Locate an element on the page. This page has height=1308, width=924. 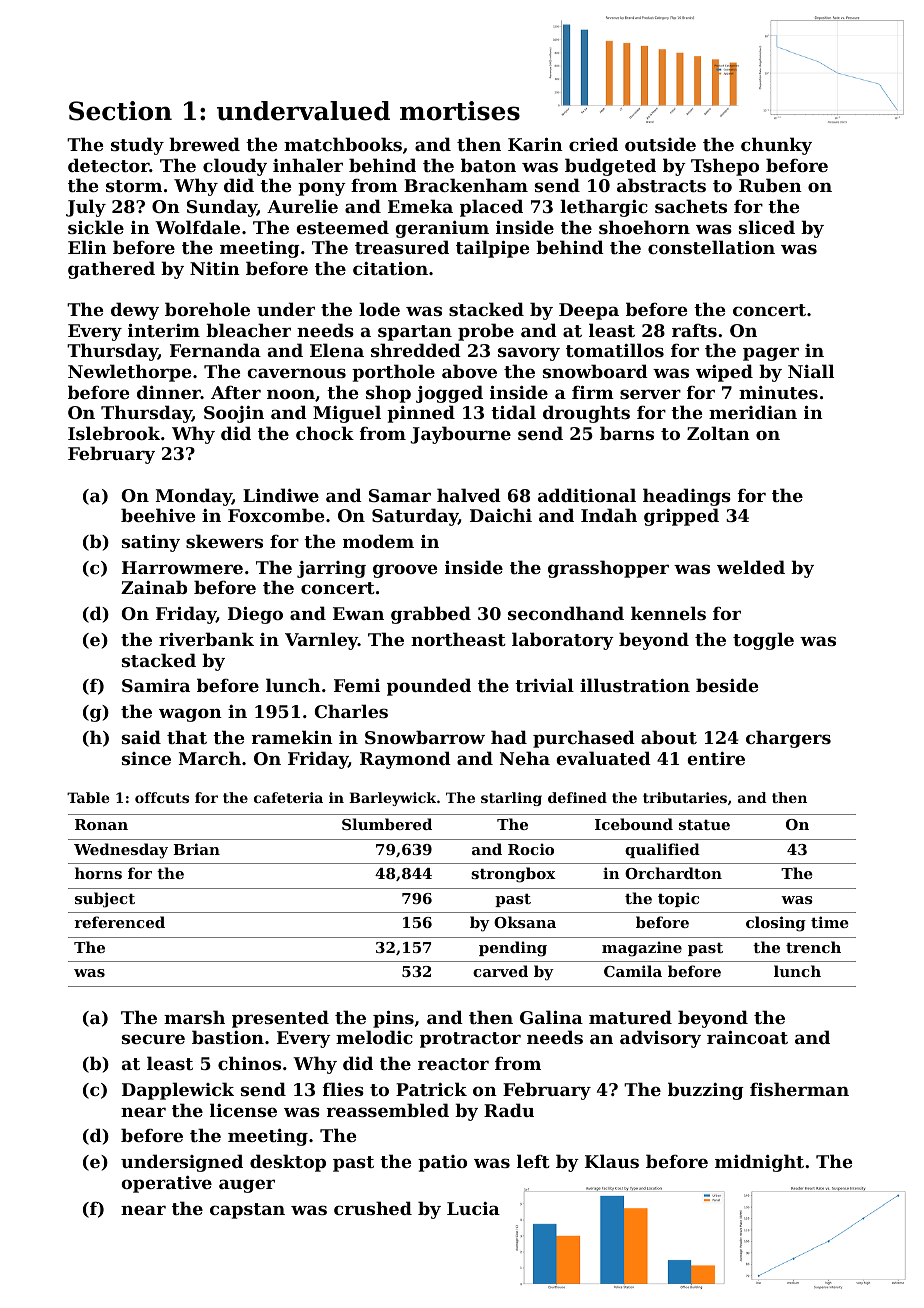
buzzing is located at coordinates (706, 1091).
